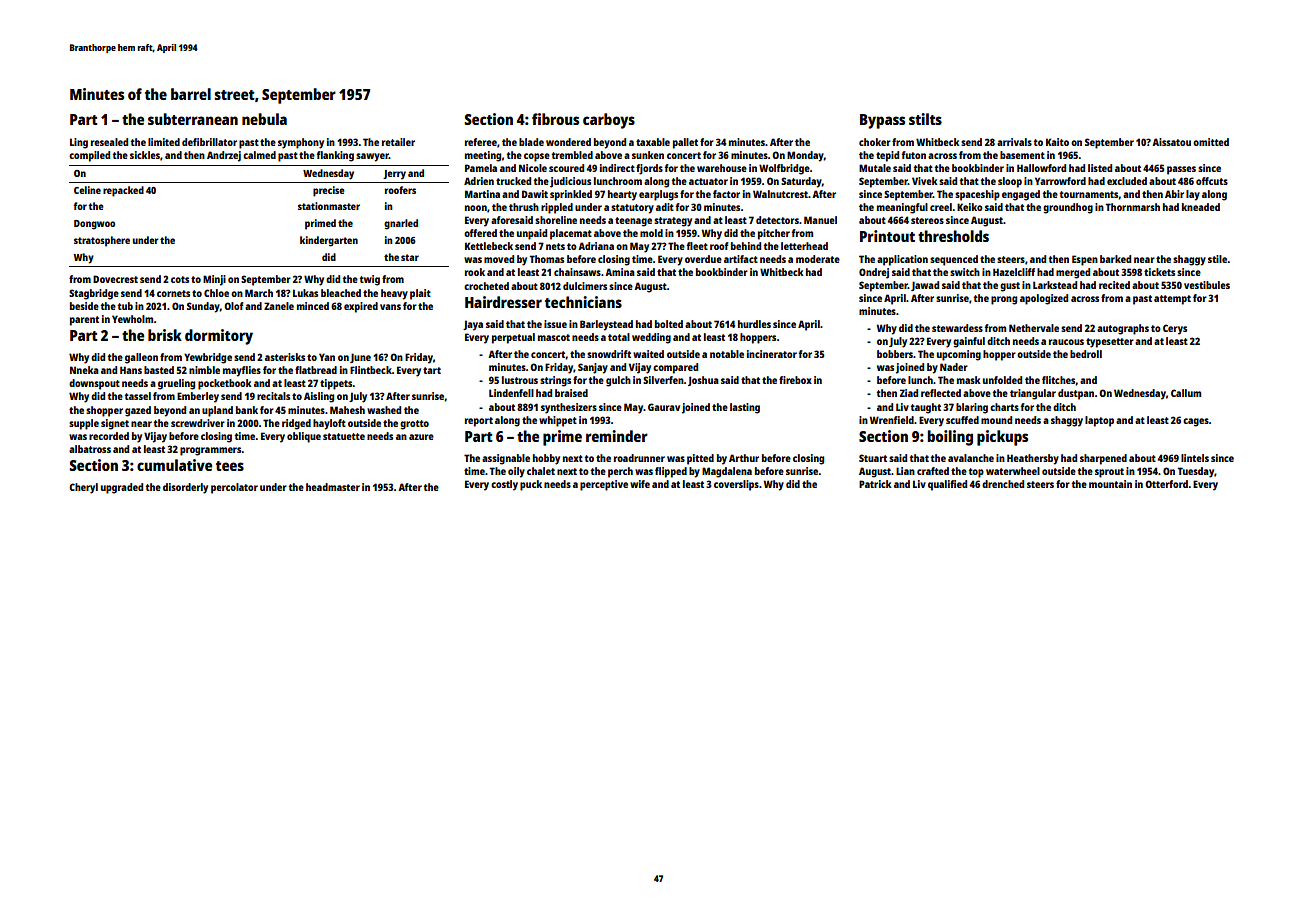 This screenshot has height=924, width=1308. What do you see at coordinates (925, 119) in the screenshot?
I see `stilts` at bounding box center [925, 119].
